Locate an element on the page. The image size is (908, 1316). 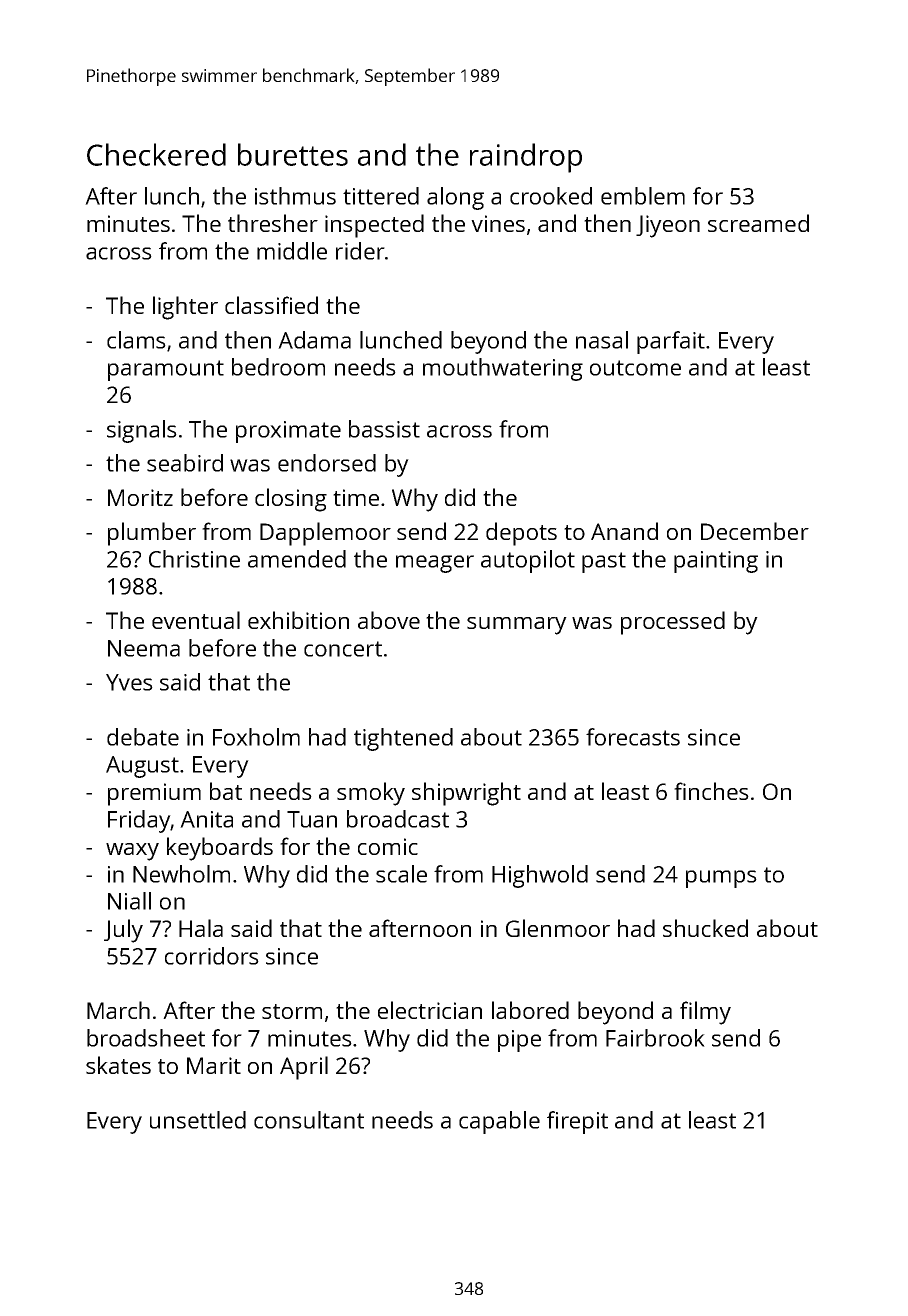
Yves is located at coordinates (129, 682).
